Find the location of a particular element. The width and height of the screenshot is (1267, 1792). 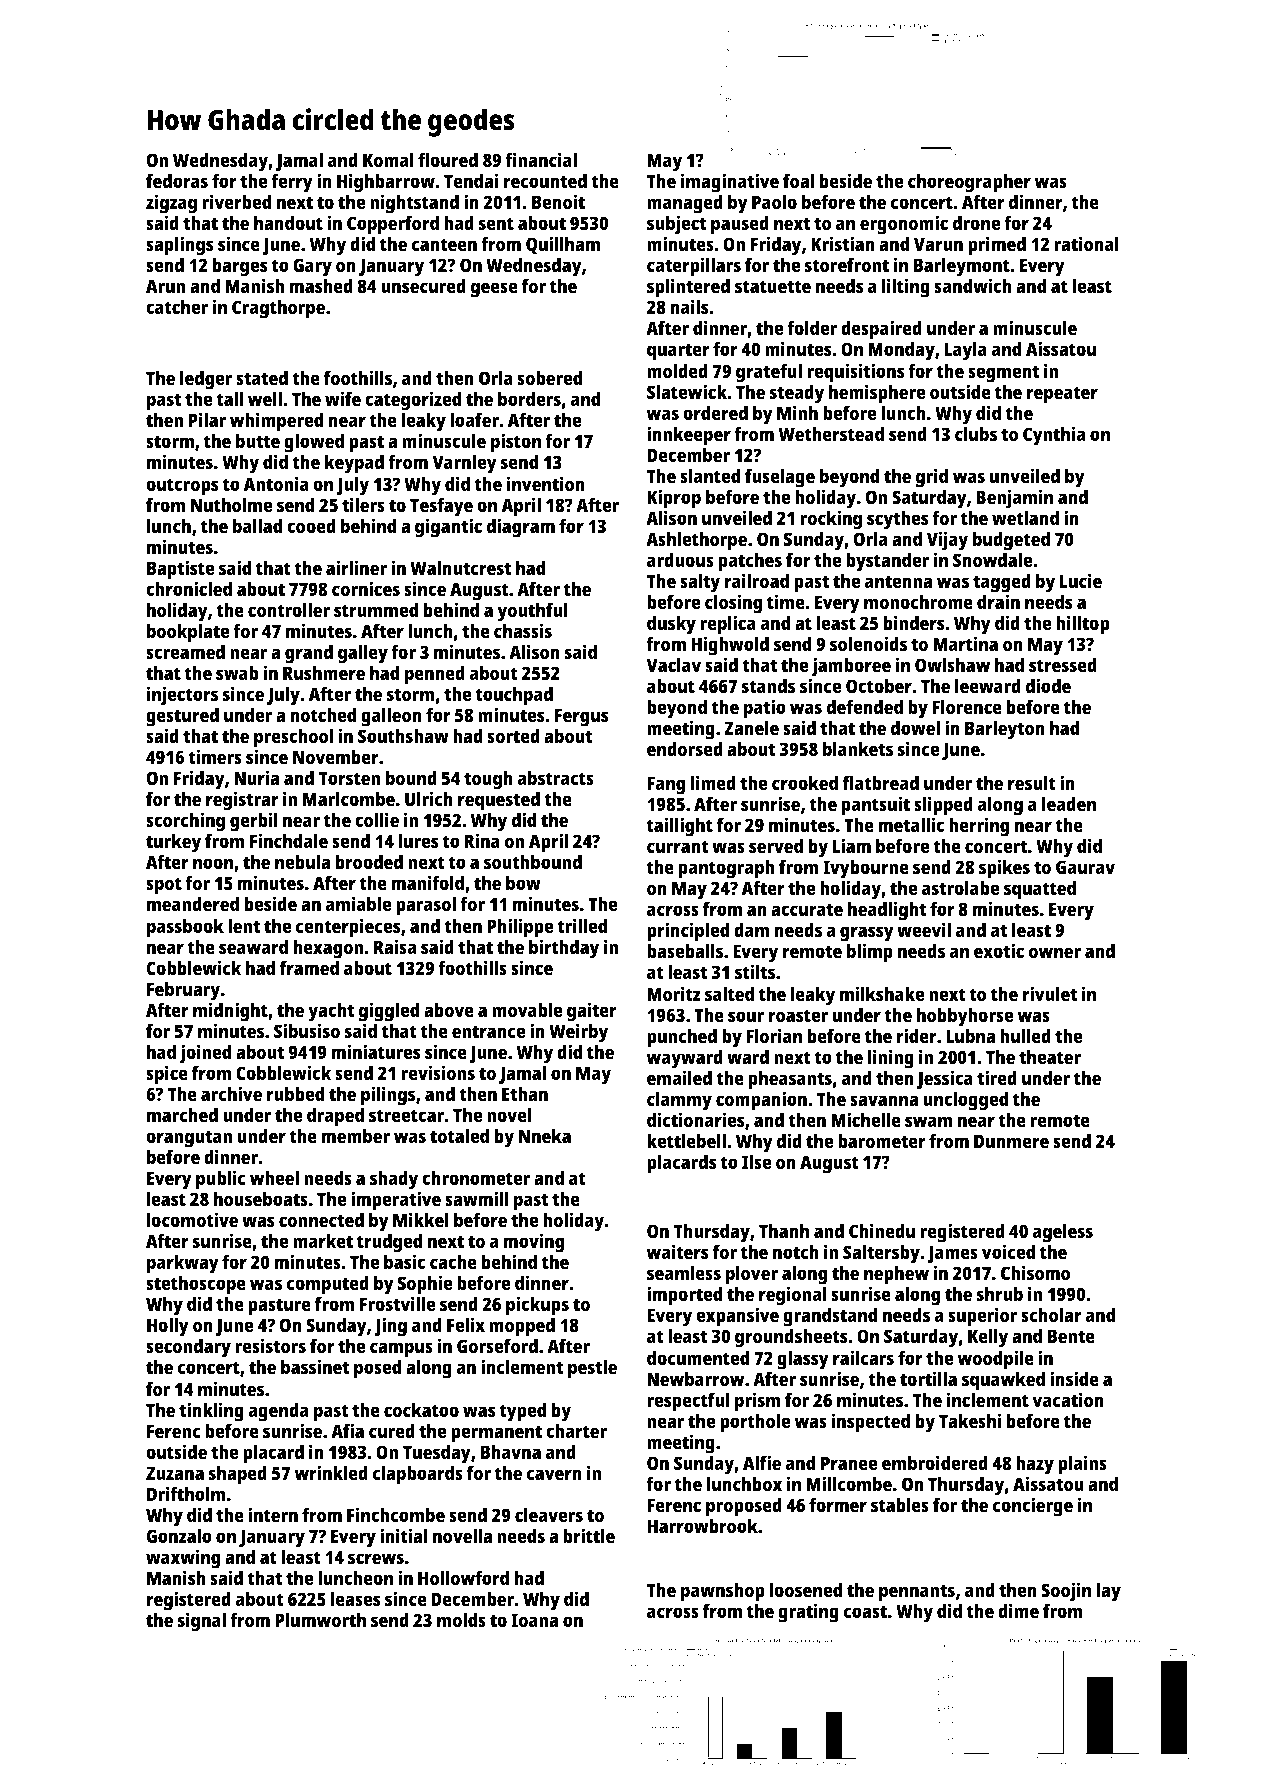

Benoit is located at coordinates (558, 201).
